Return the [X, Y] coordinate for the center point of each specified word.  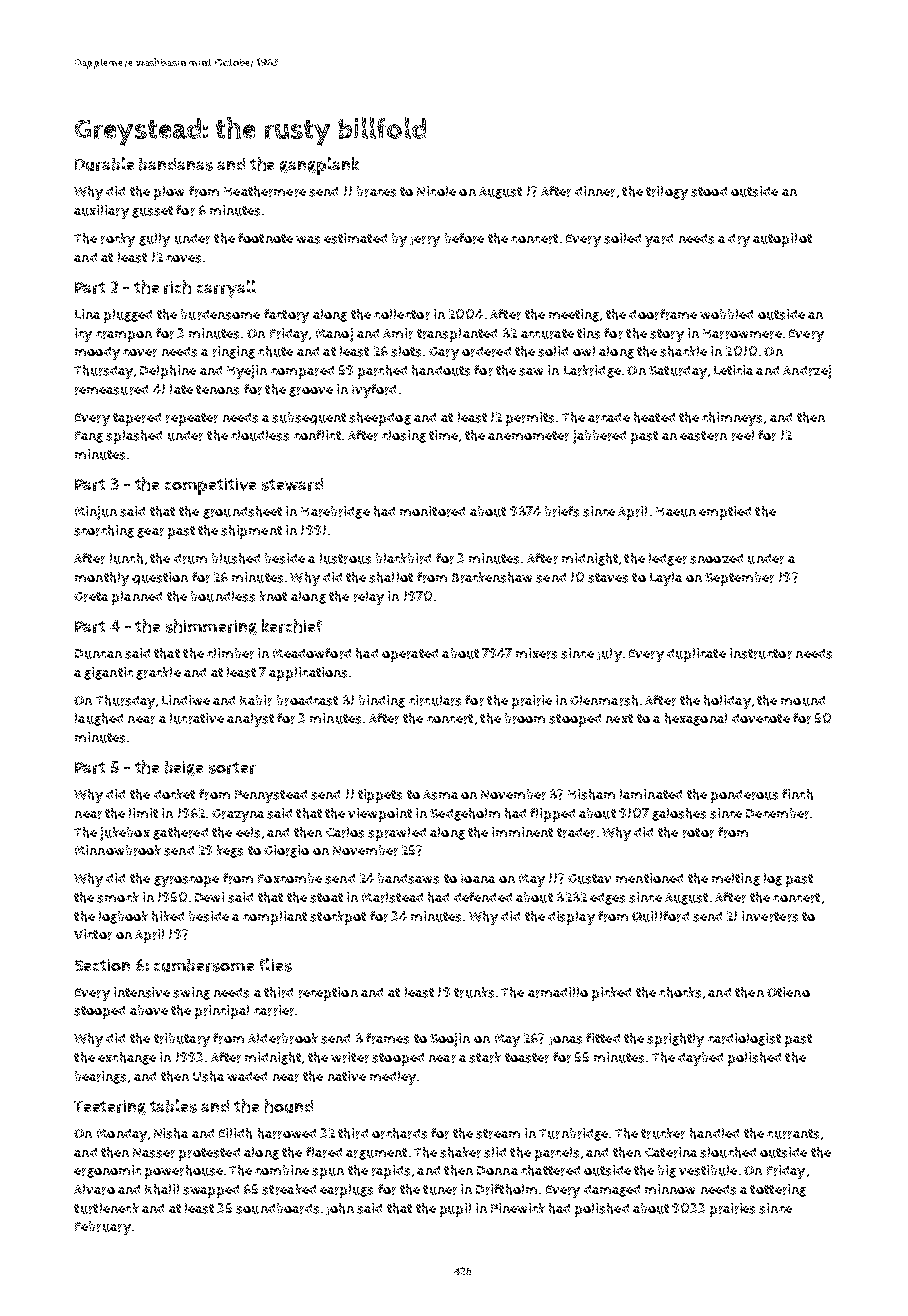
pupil [455, 1210]
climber [230, 653]
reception [328, 994]
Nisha [171, 1133]
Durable [104, 164]
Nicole [436, 191]
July [609, 655]
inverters [770, 916]
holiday [727, 702]
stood [709, 192]
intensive [142, 992]
